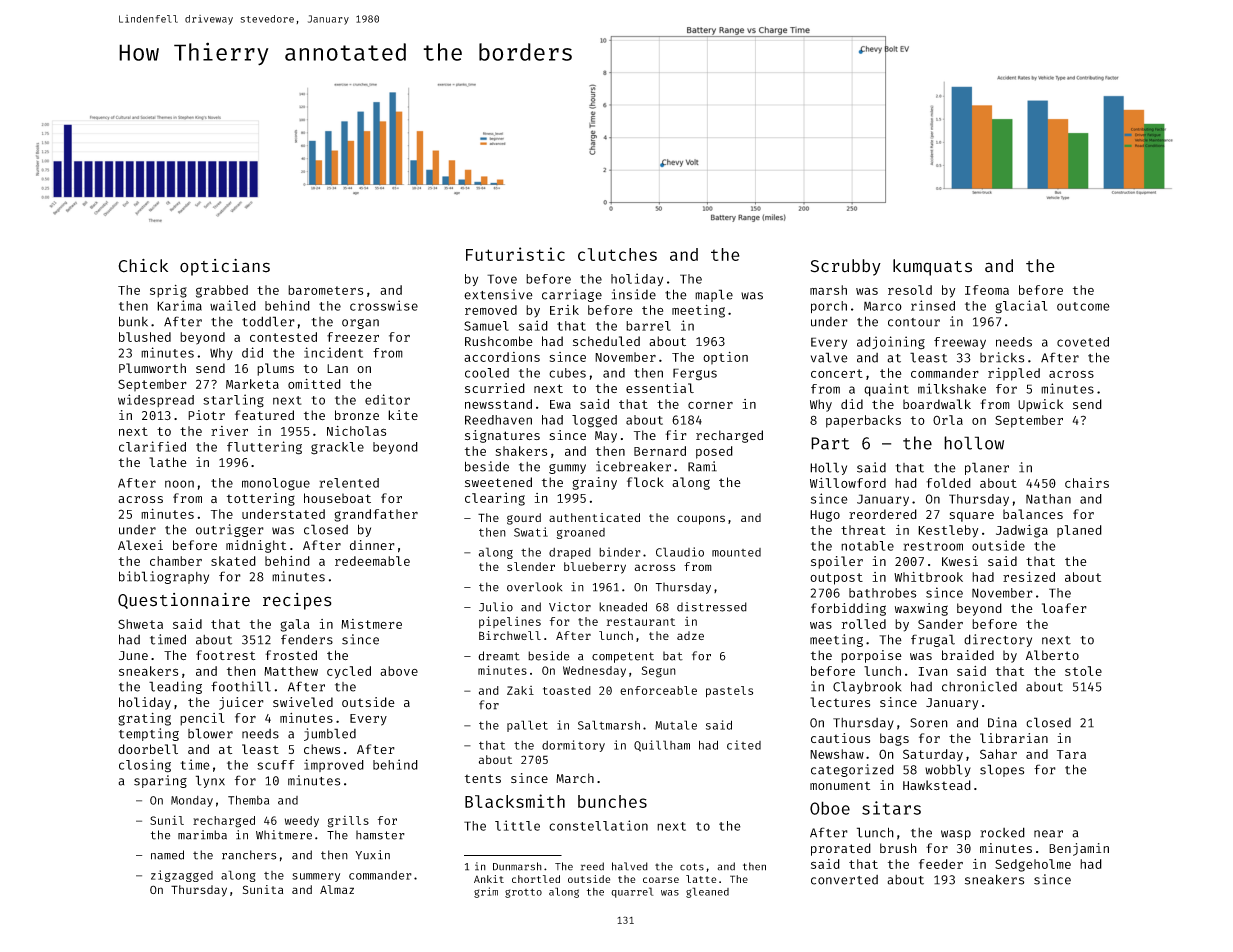 The width and height of the screenshot is (1233, 952). What do you see at coordinates (337, 498) in the screenshot?
I see `houseboat` at bounding box center [337, 498].
